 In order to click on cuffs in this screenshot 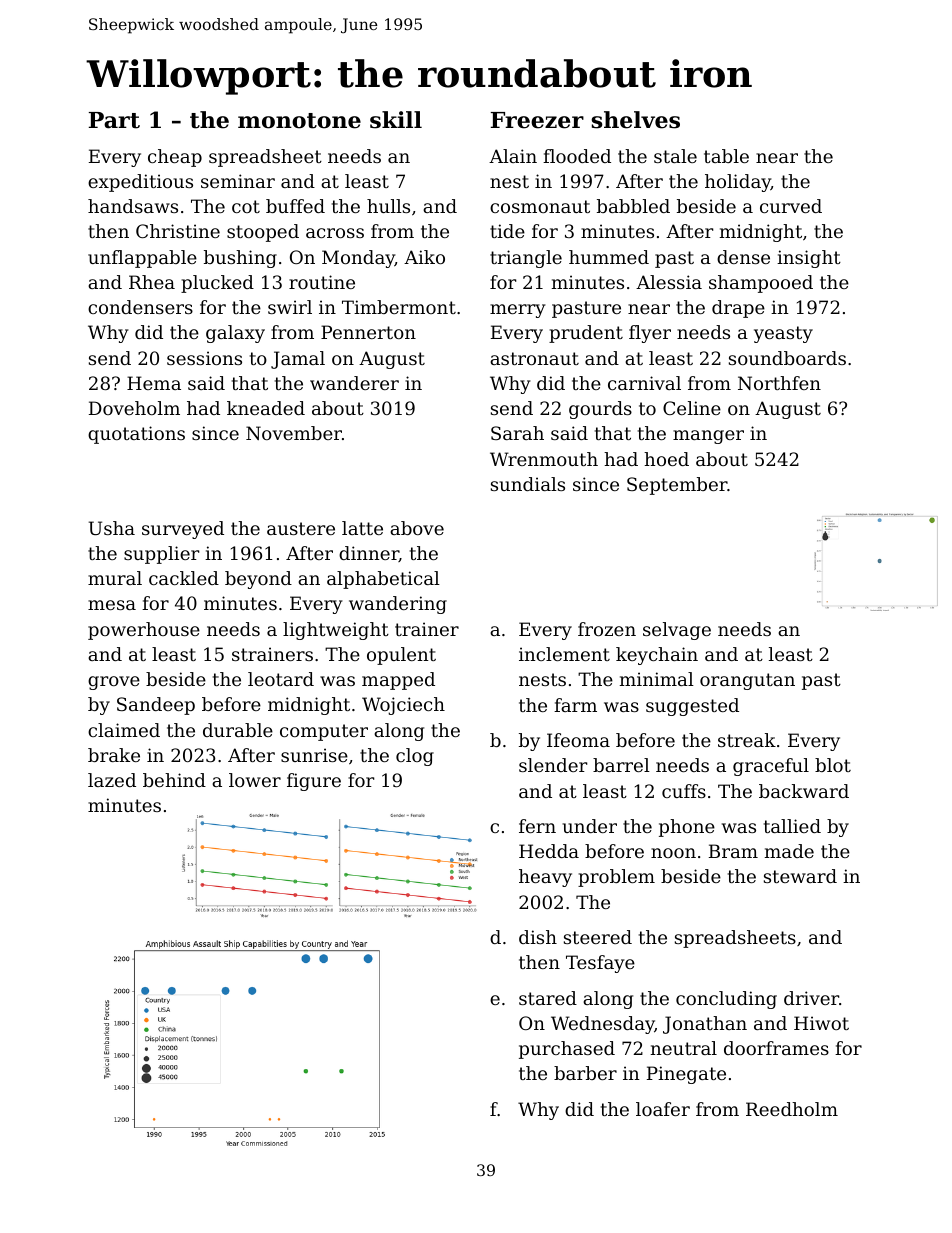, I will do `click(684, 791)`.
